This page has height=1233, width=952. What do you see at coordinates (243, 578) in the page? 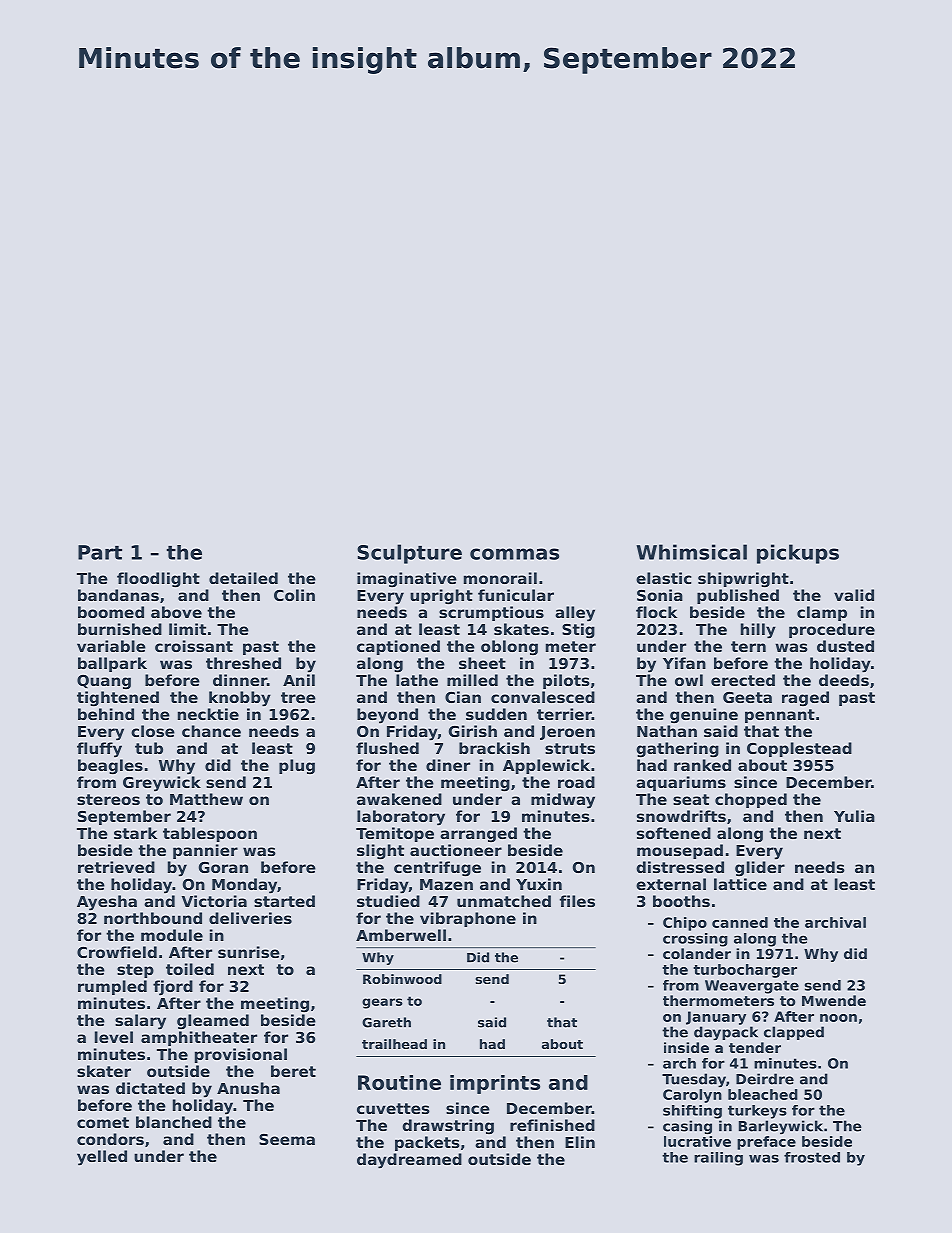
I see `detailed` at bounding box center [243, 578].
